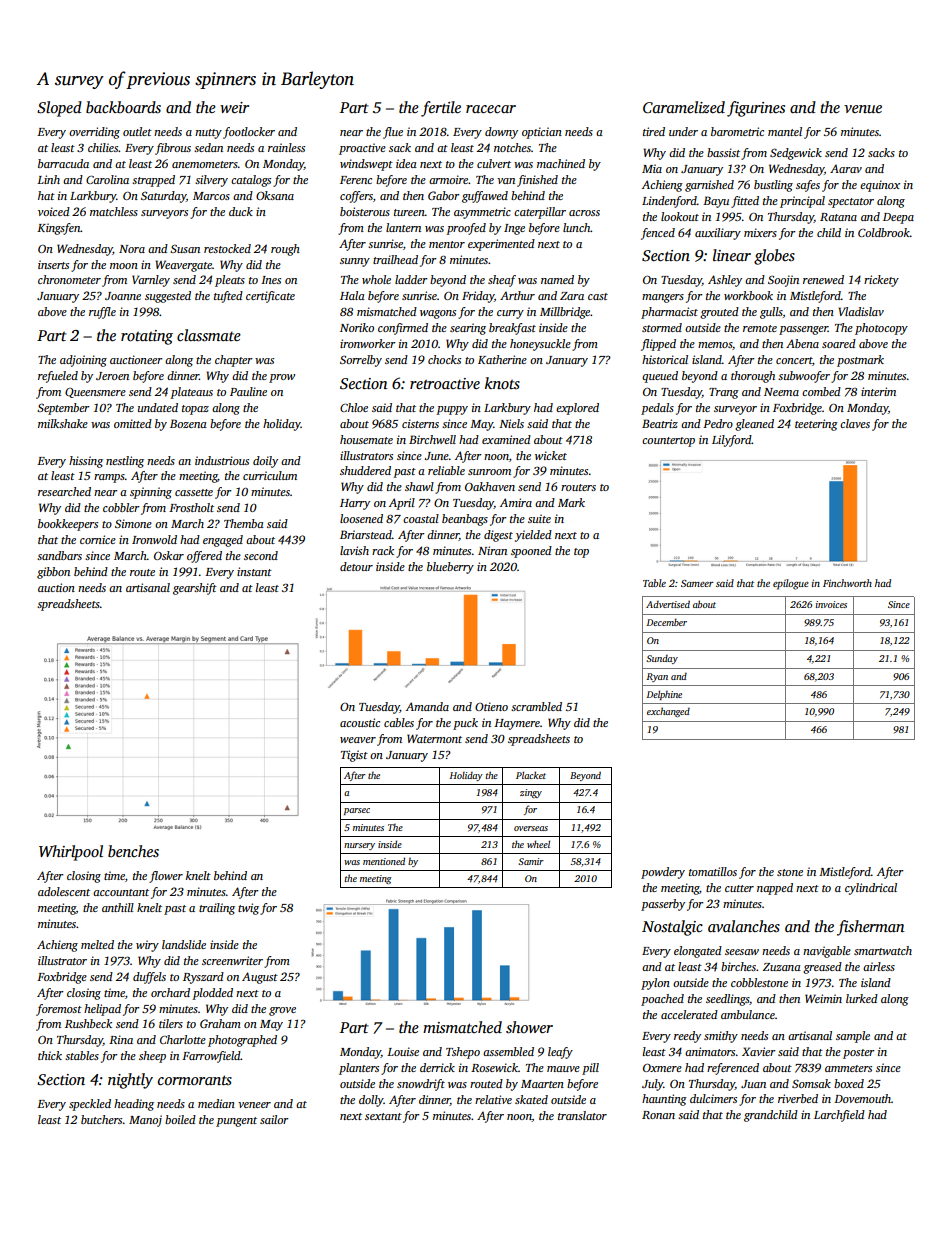 The width and height of the screenshot is (952, 1233). What do you see at coordinates (803, 330) in the screenshot?
I see `passenger` at bounding box center [803, 330].
